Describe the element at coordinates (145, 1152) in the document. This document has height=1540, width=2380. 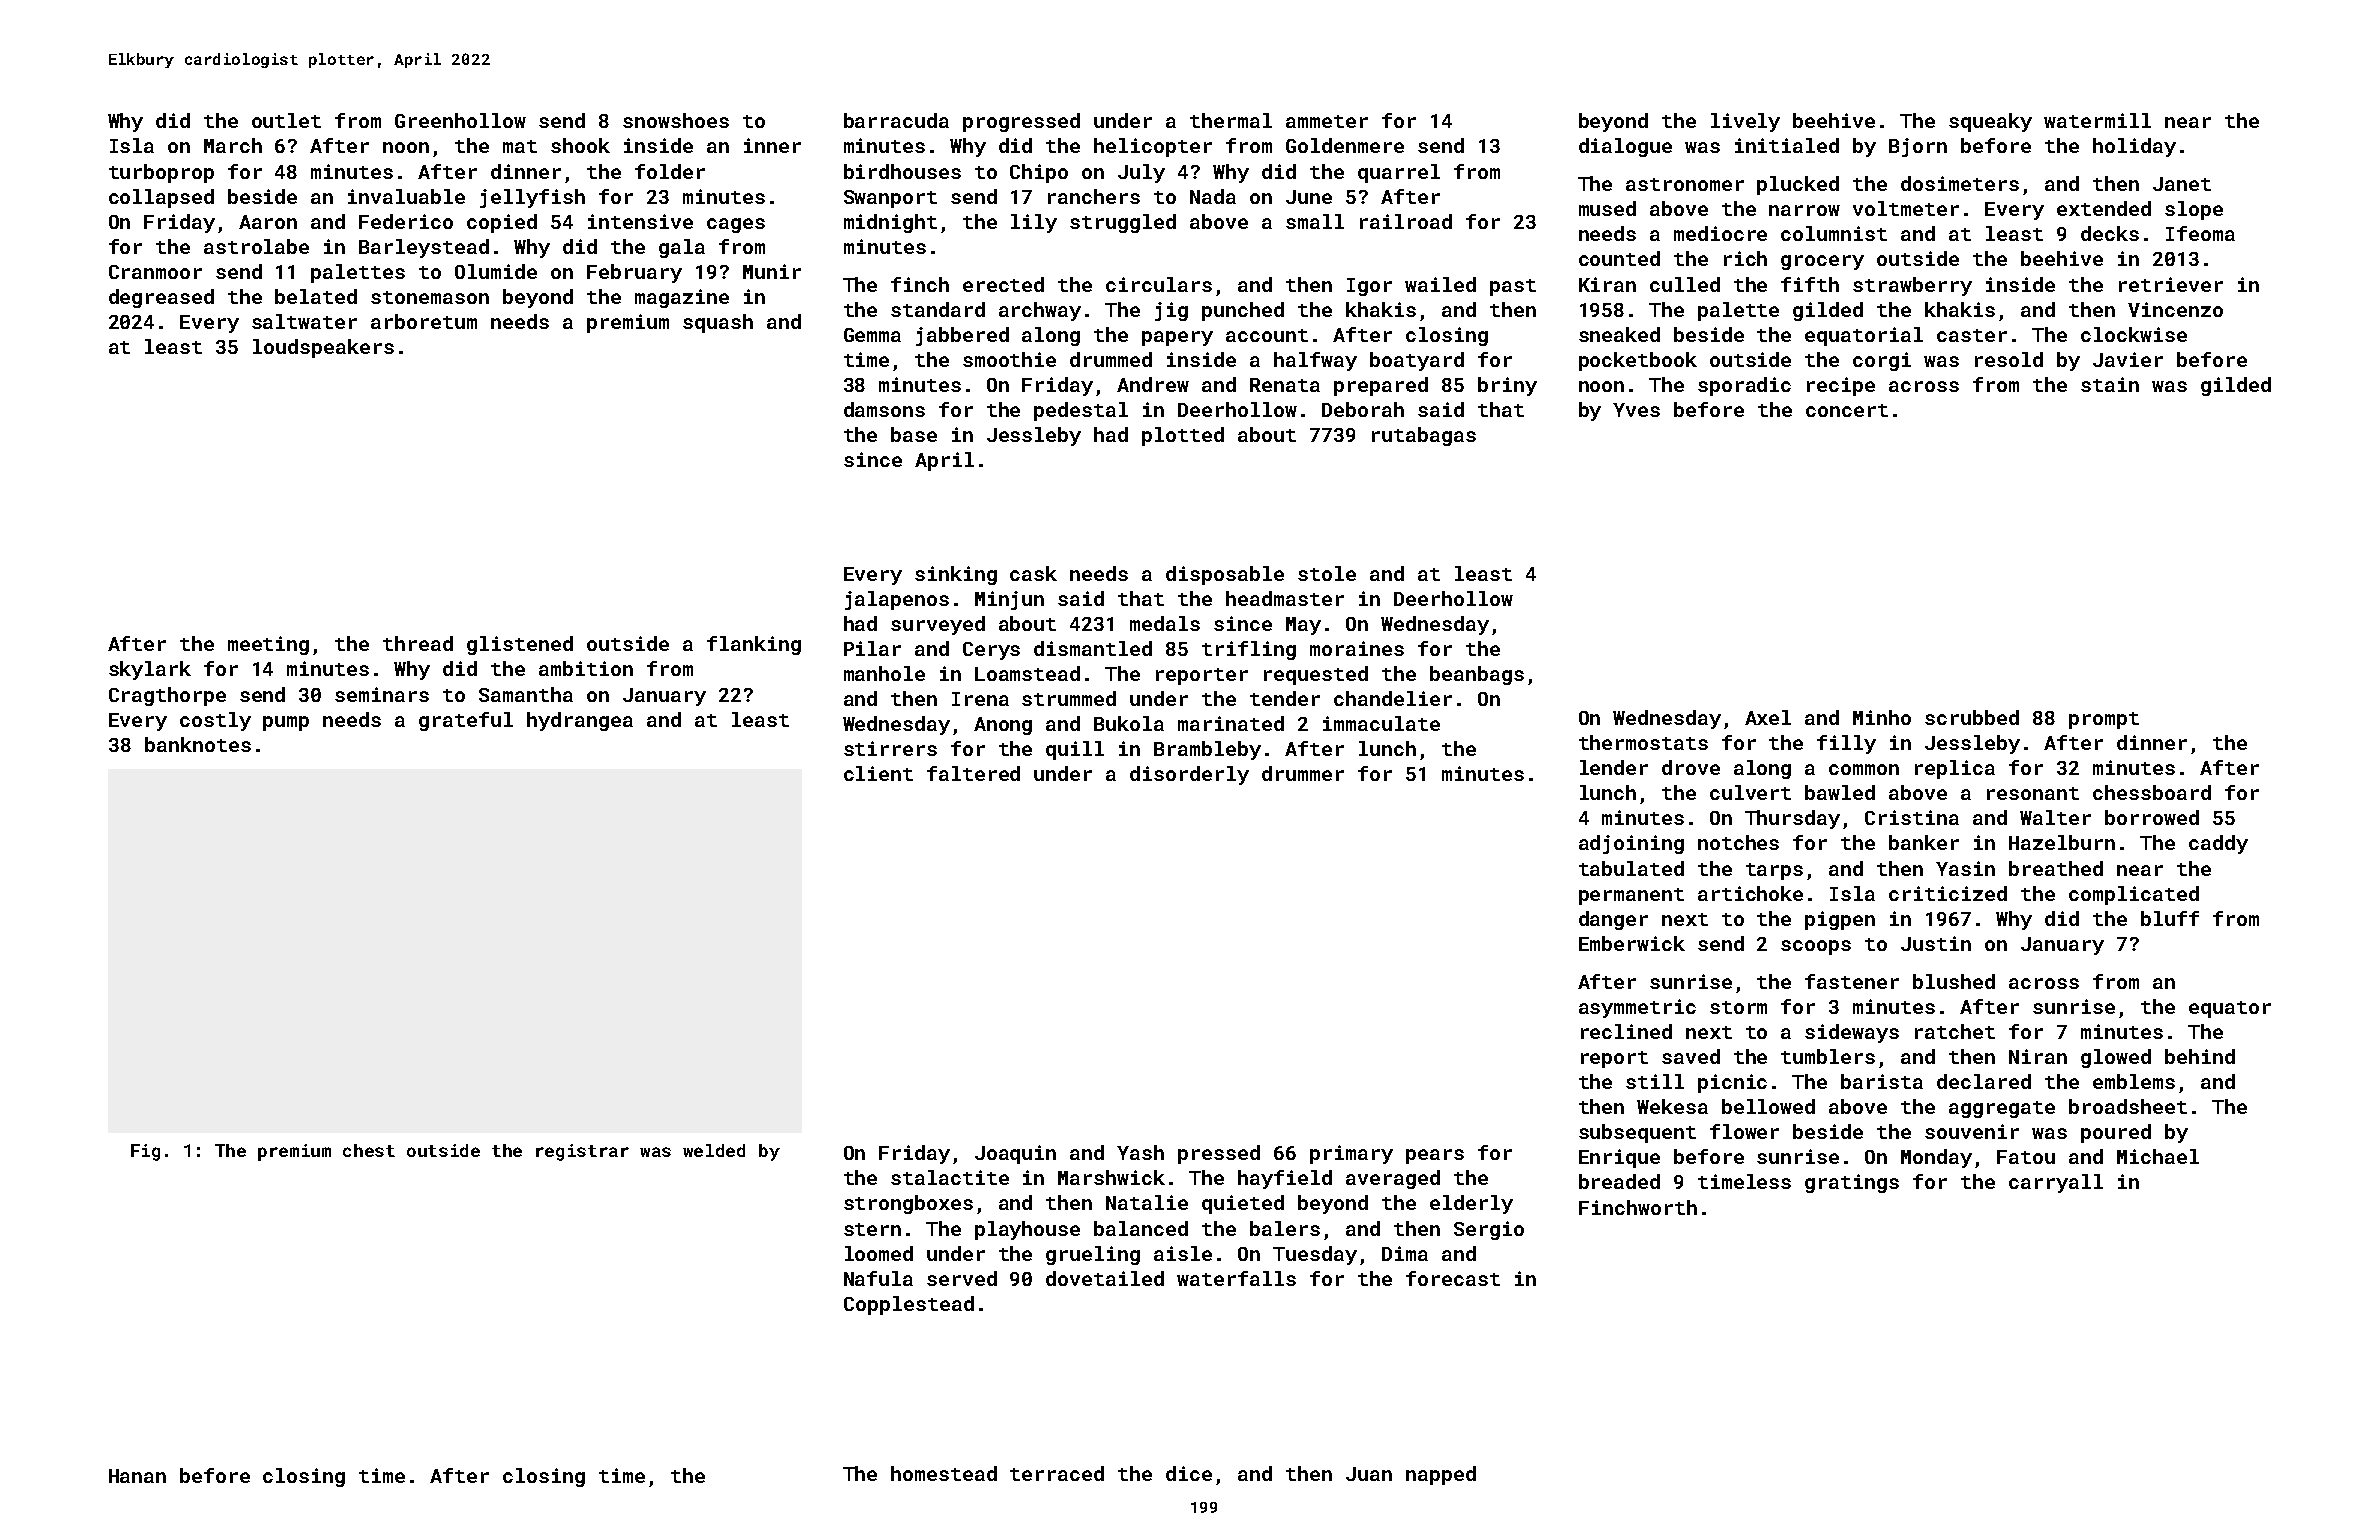
I see `Fig` at that location.
